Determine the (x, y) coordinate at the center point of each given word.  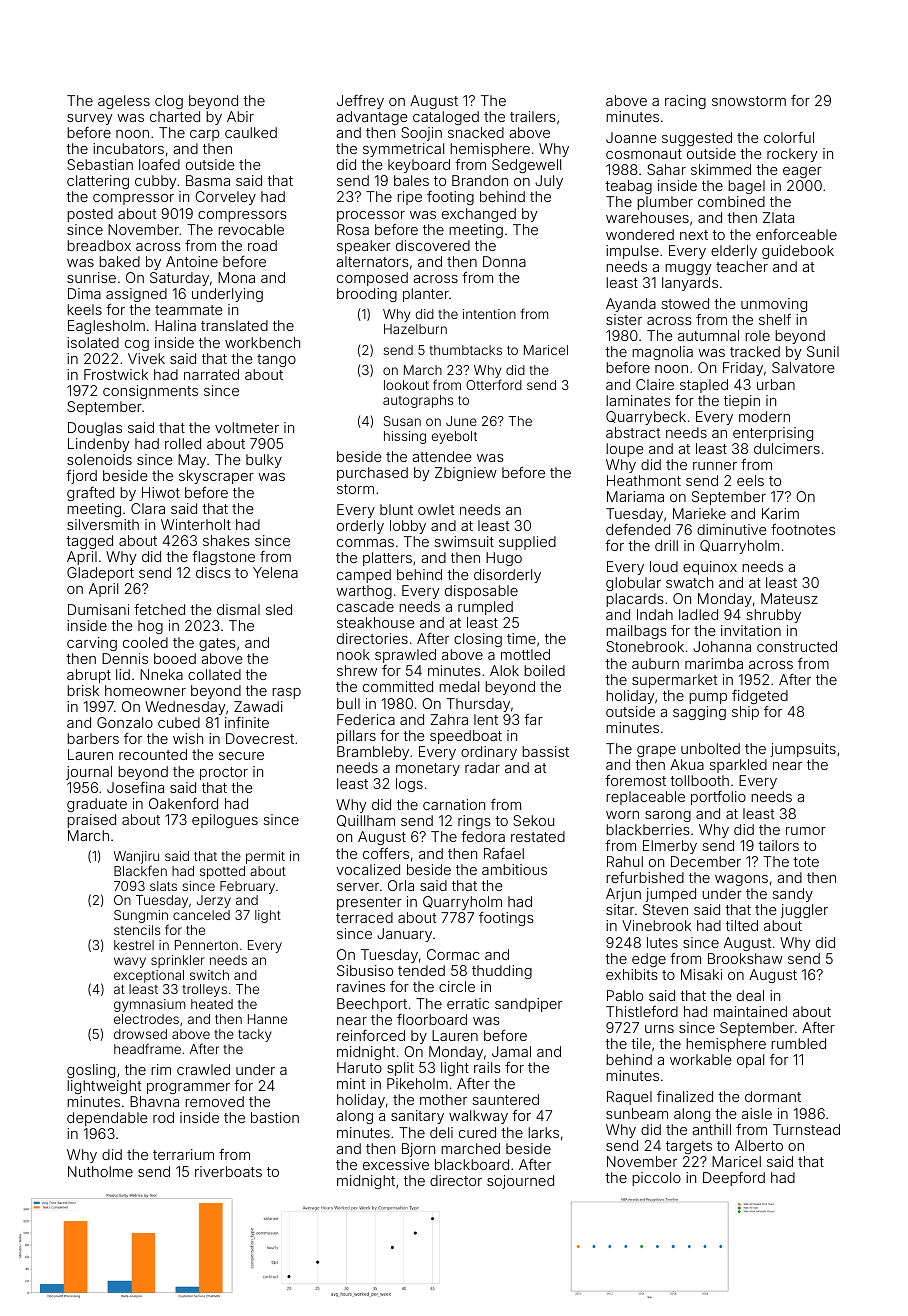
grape (656, 751)
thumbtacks (465, 350)
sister (624, 319)
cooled (145, 642)
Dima (84, 293)
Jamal (511, 1051)
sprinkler (178, 961)
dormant (773, 1096)
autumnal (708, 335)
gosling (91, 1071)
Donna (504, 261)
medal (459, 686)
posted (90, 215)
